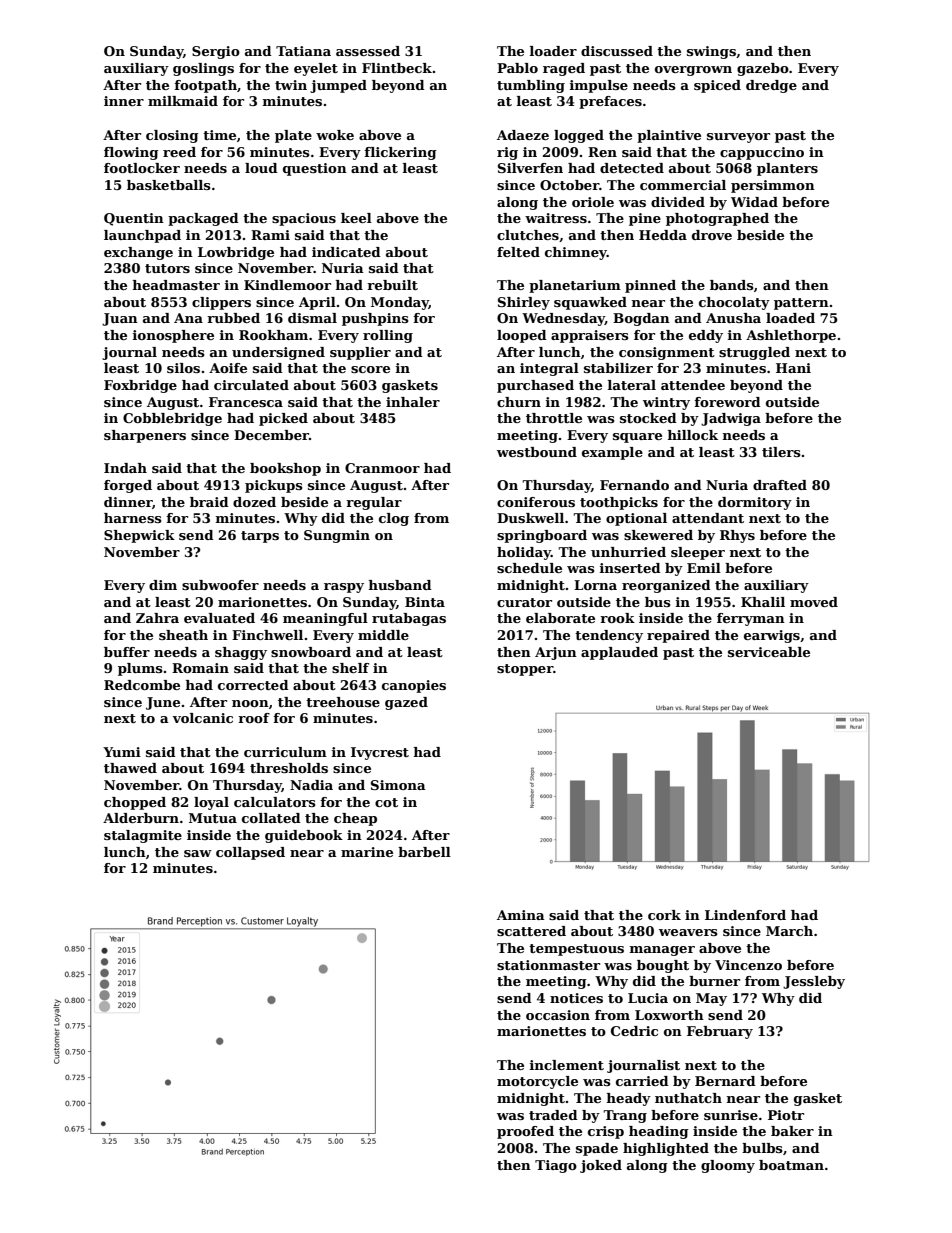 The image size is (952, 1233). Describe the element at coordinates (127, 652) in the screenshot. I see `buffer` at that location.
